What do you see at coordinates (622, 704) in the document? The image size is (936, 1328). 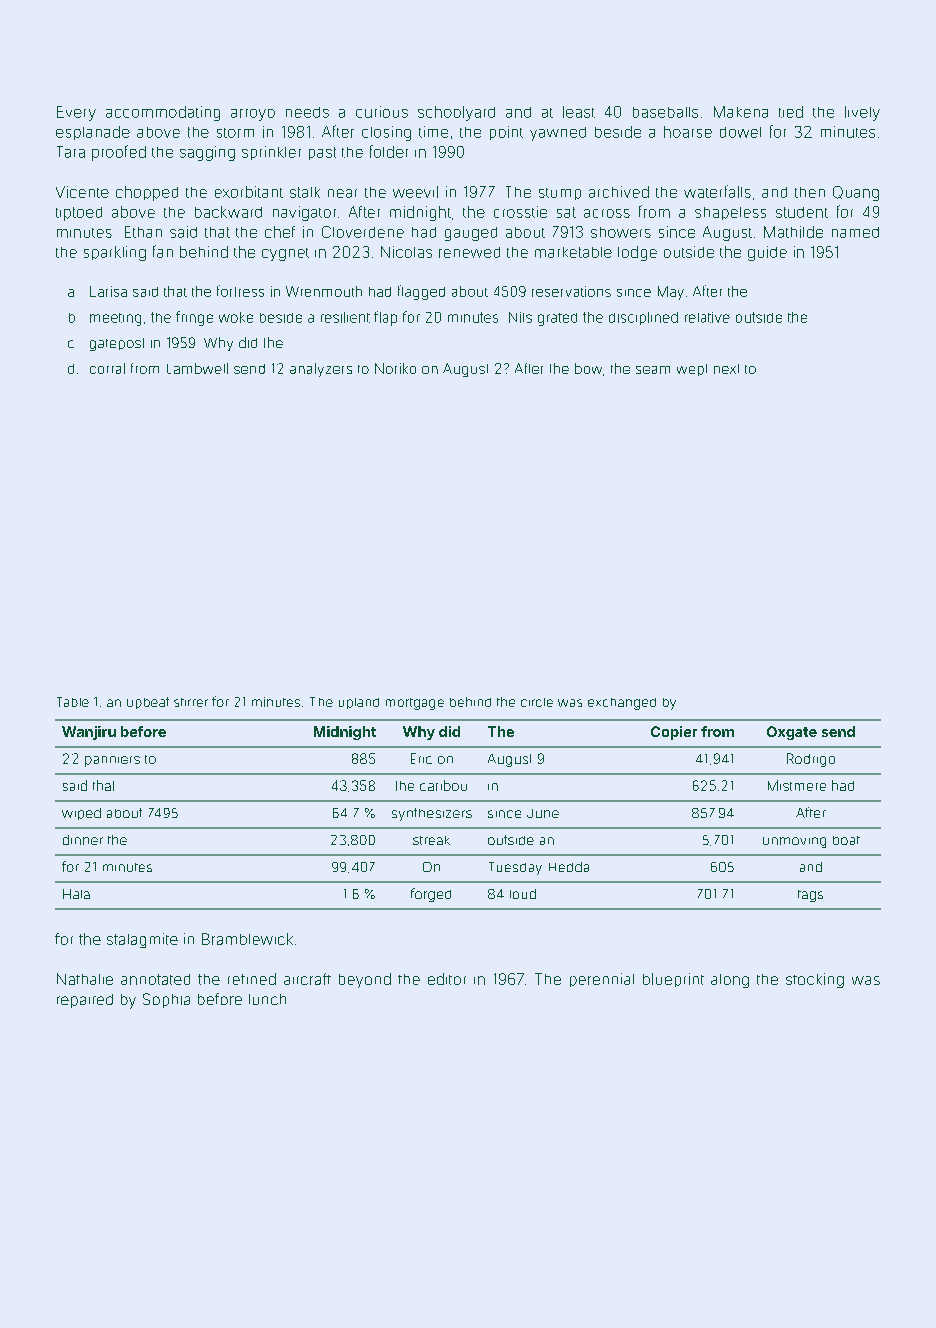 I see `exchanged` at bounding box center [622, 704].
